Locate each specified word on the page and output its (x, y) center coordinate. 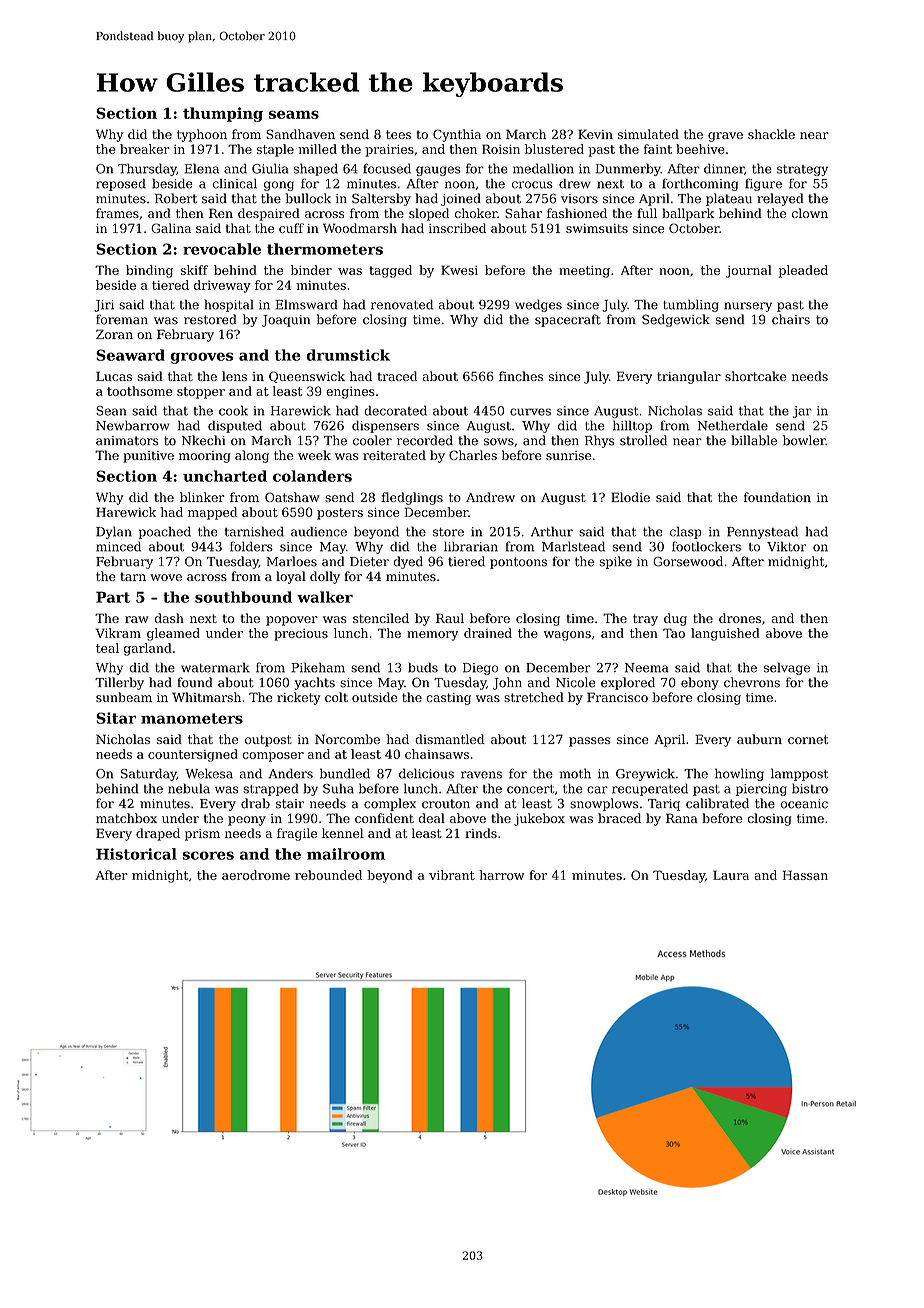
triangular (689, 377)
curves (530, 412)
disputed (235, 426)
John (507, 683)
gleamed (173, 634)
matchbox (126, 818)
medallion (543, 168)
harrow (501, 875)
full (647, 213)
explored (628, 683)
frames (117, 213)
